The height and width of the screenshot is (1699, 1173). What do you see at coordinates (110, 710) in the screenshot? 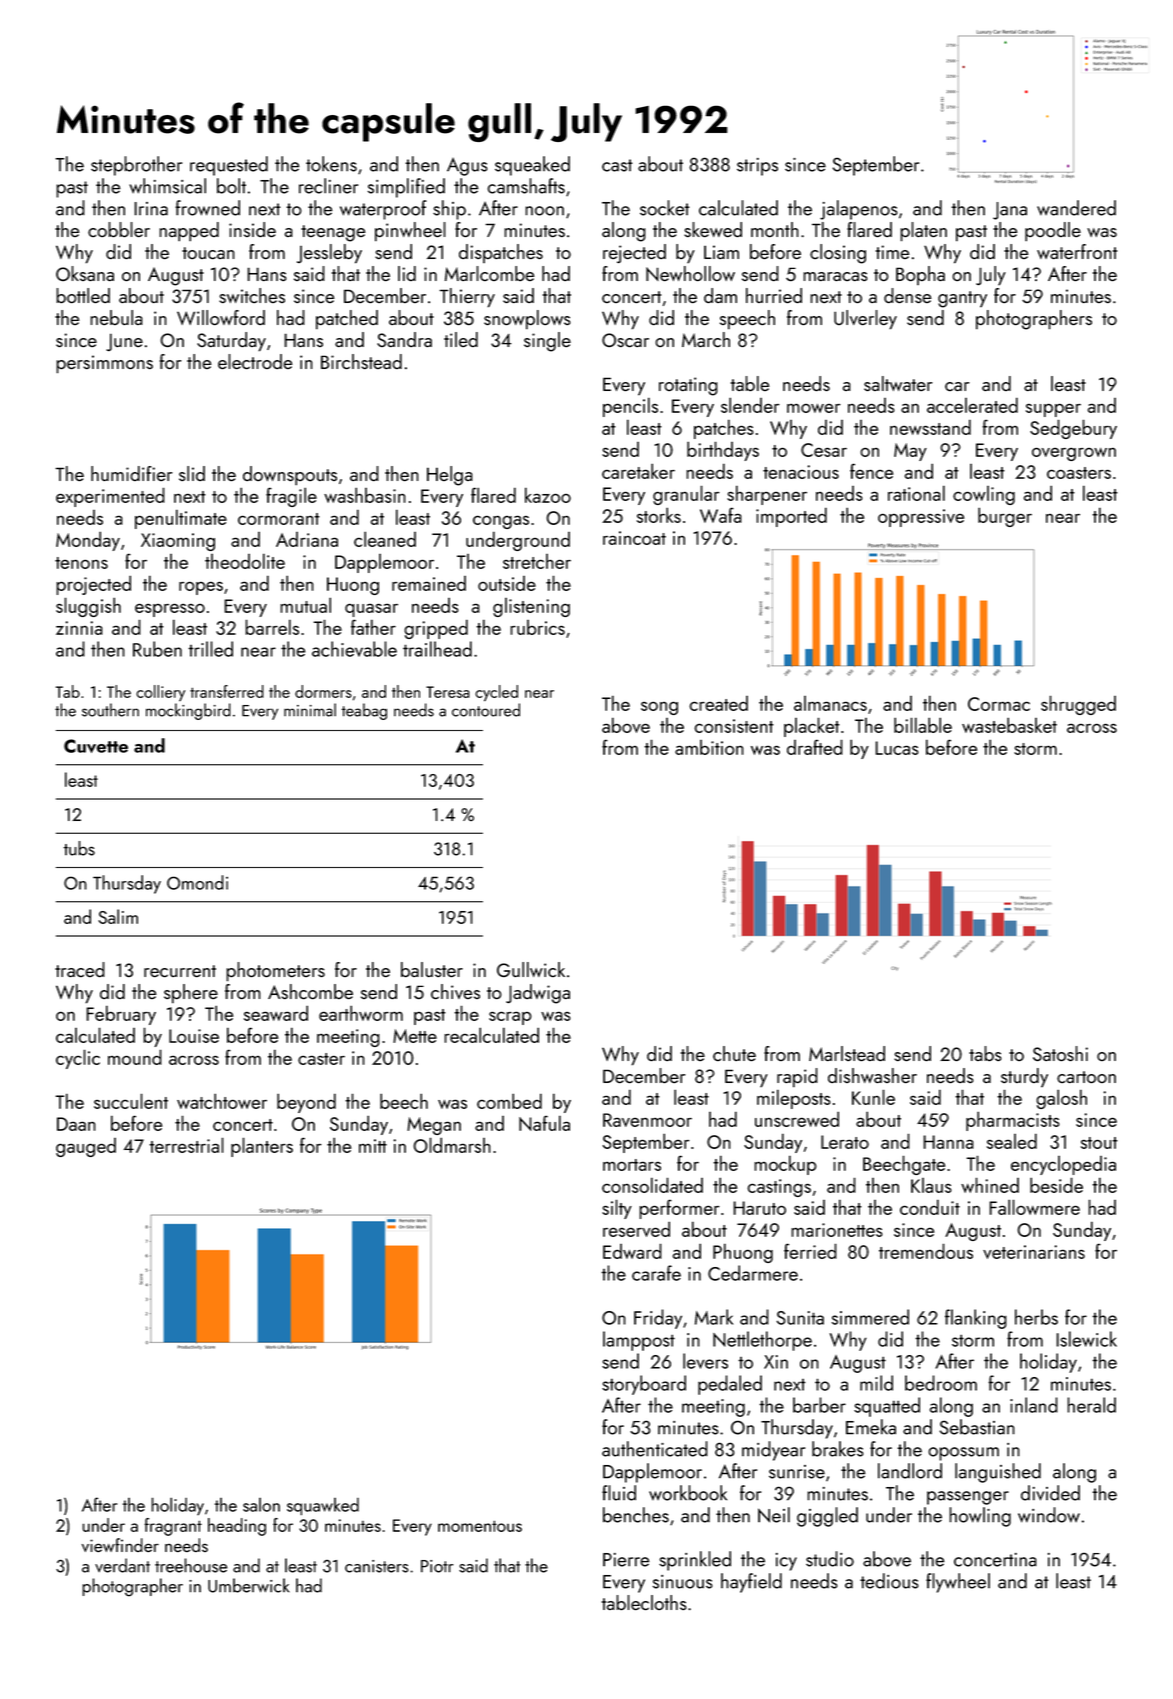
I see `southern` at bounding box center [110, 710].
